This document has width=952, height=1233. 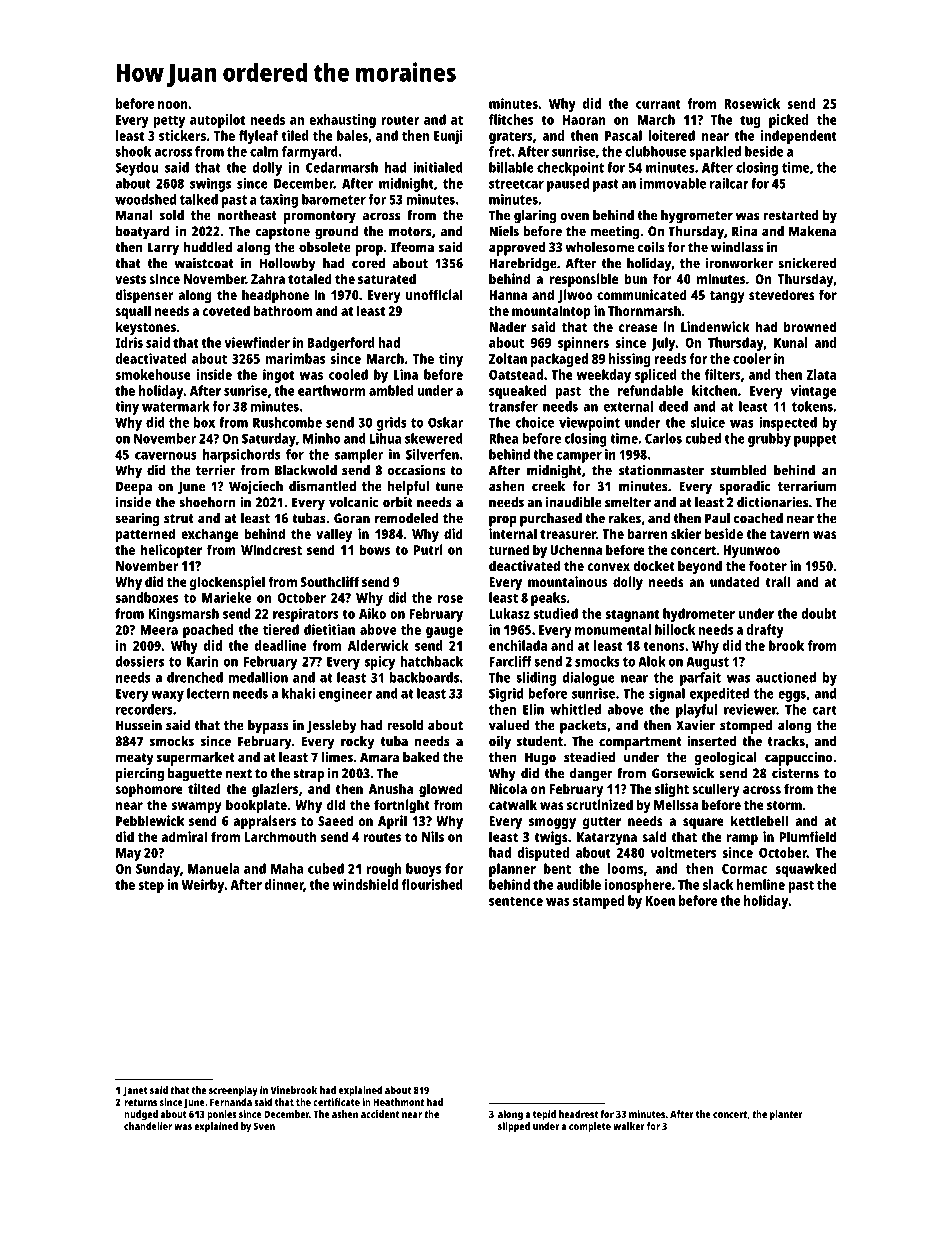 I want to click on Janet, so click(x=135, y=1091).
